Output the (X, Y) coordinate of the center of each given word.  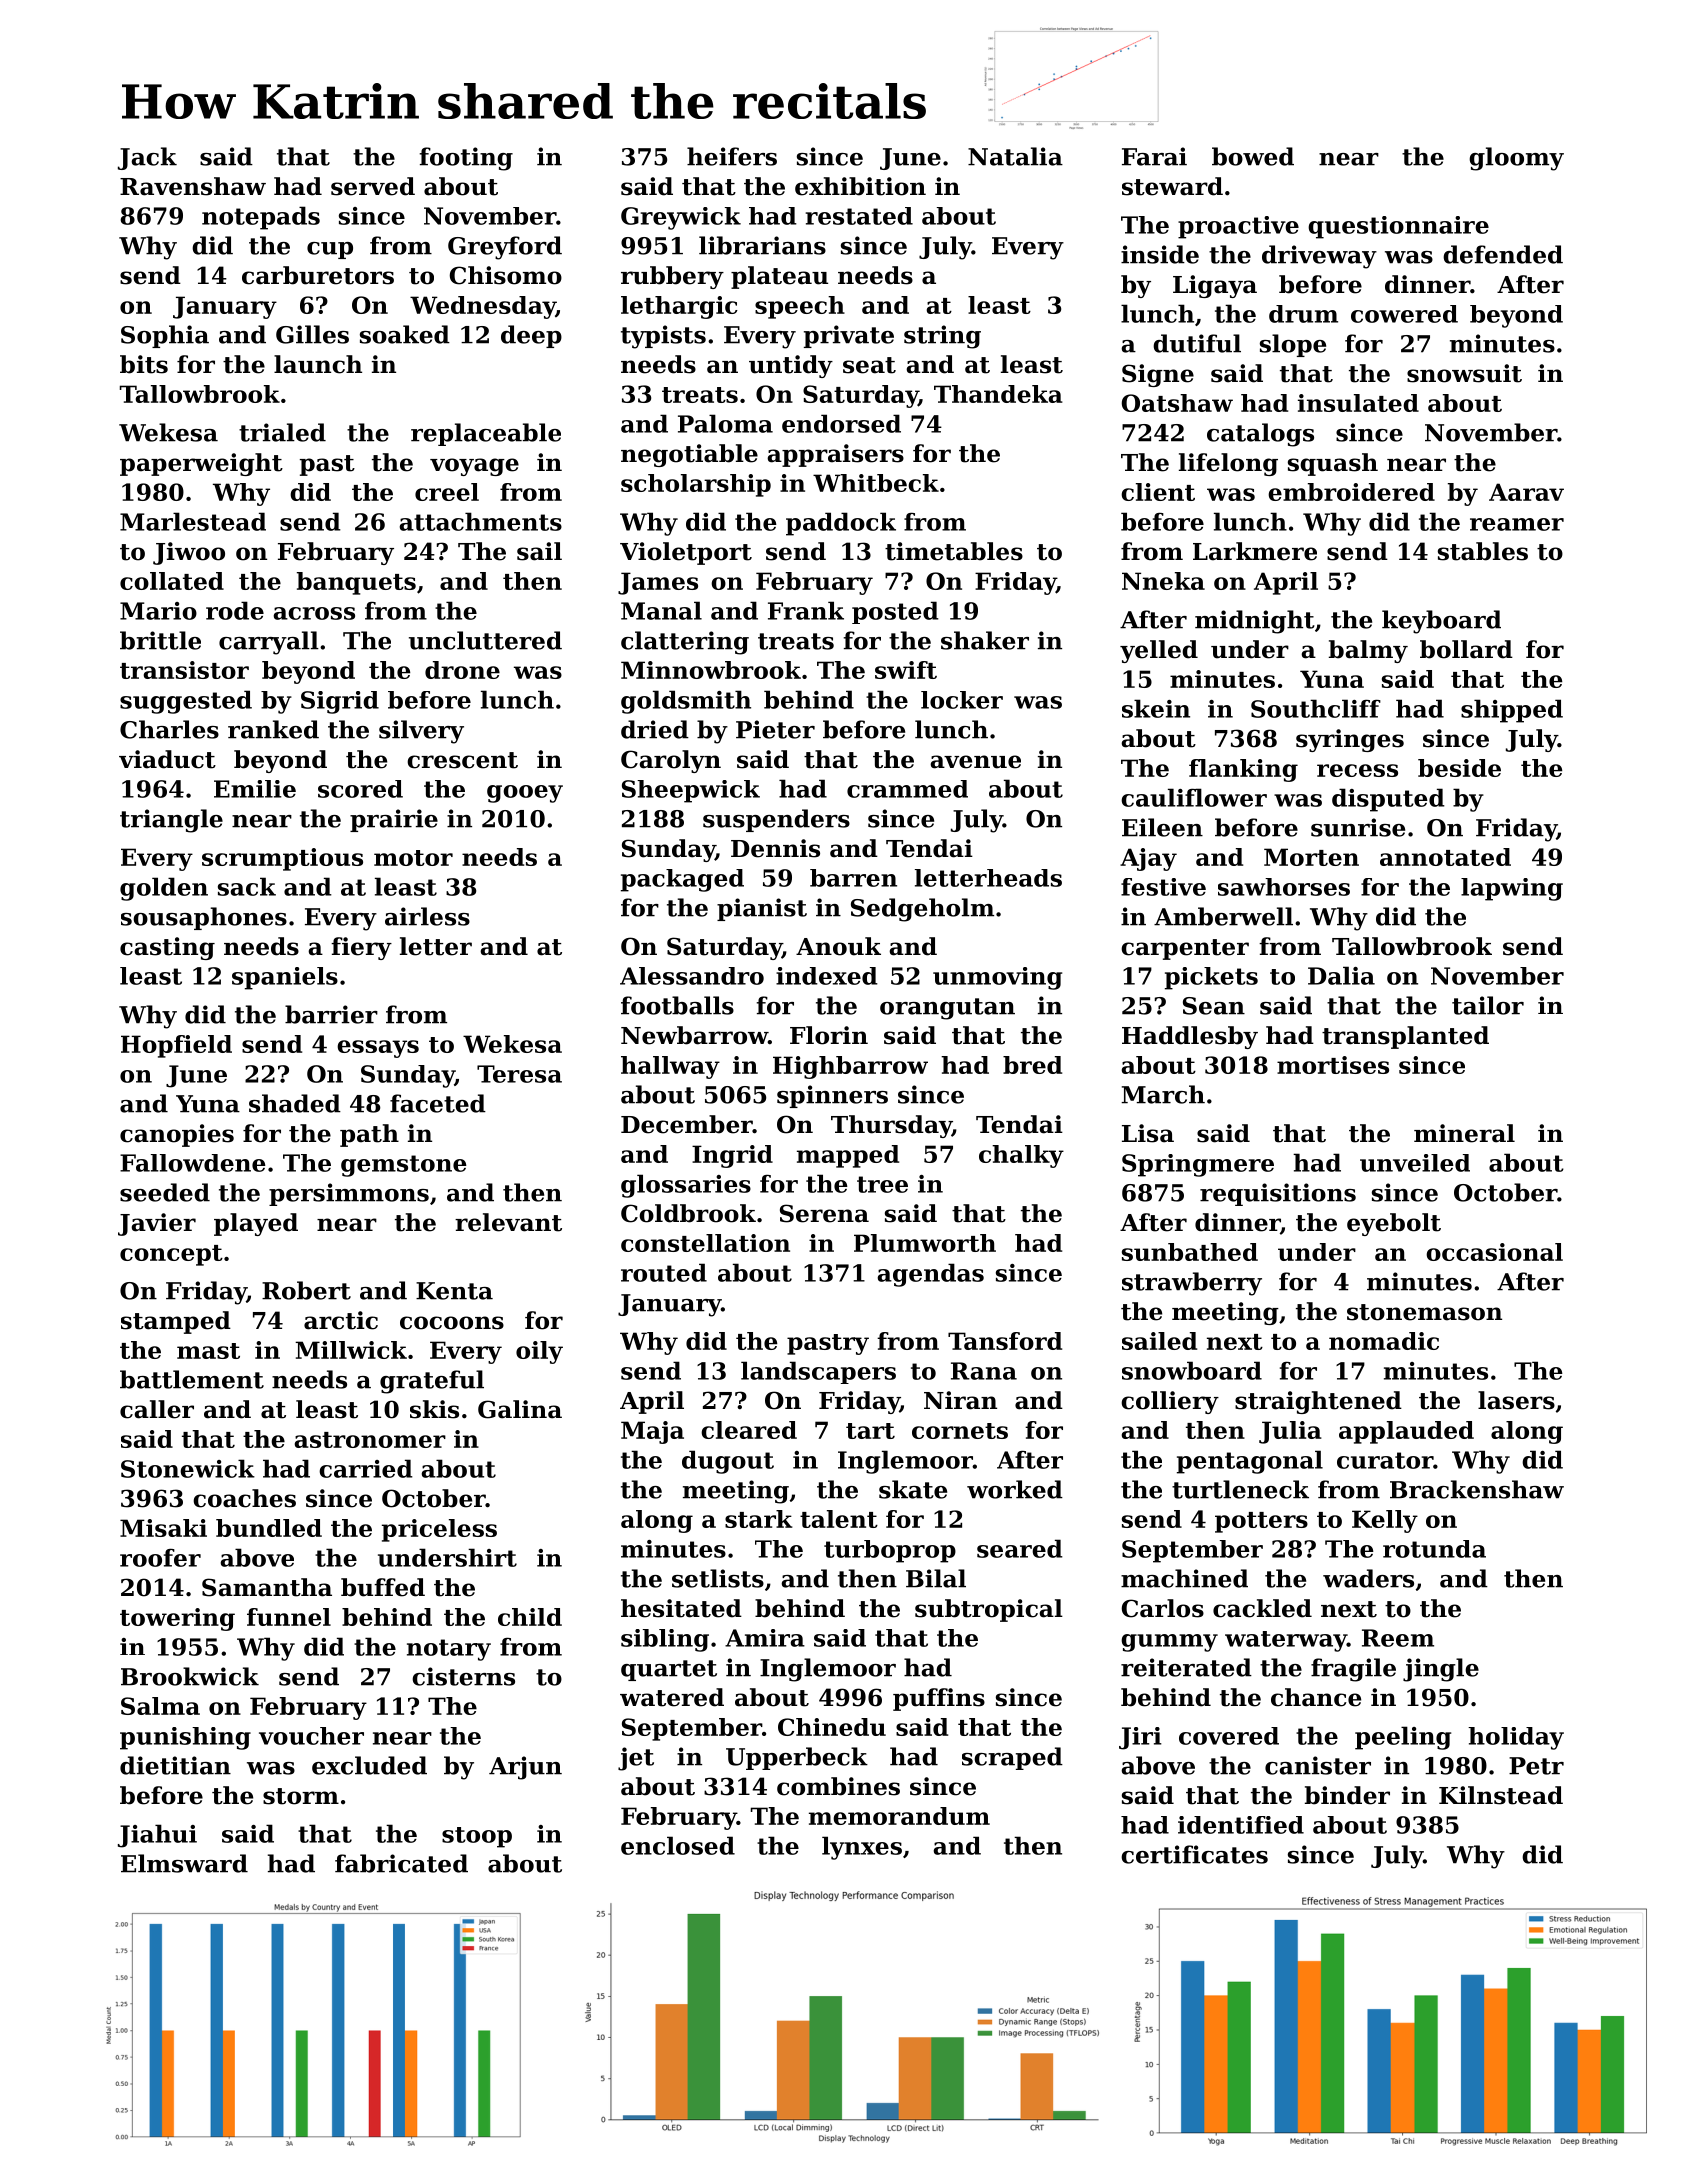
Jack (147, 158)
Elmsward (184, 1863)
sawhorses (1284, 887)
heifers (732, 156)
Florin (829, 1035)
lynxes (862, 1848)
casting (167, 948)
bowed (1253, 156)
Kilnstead (1501, 1795)
